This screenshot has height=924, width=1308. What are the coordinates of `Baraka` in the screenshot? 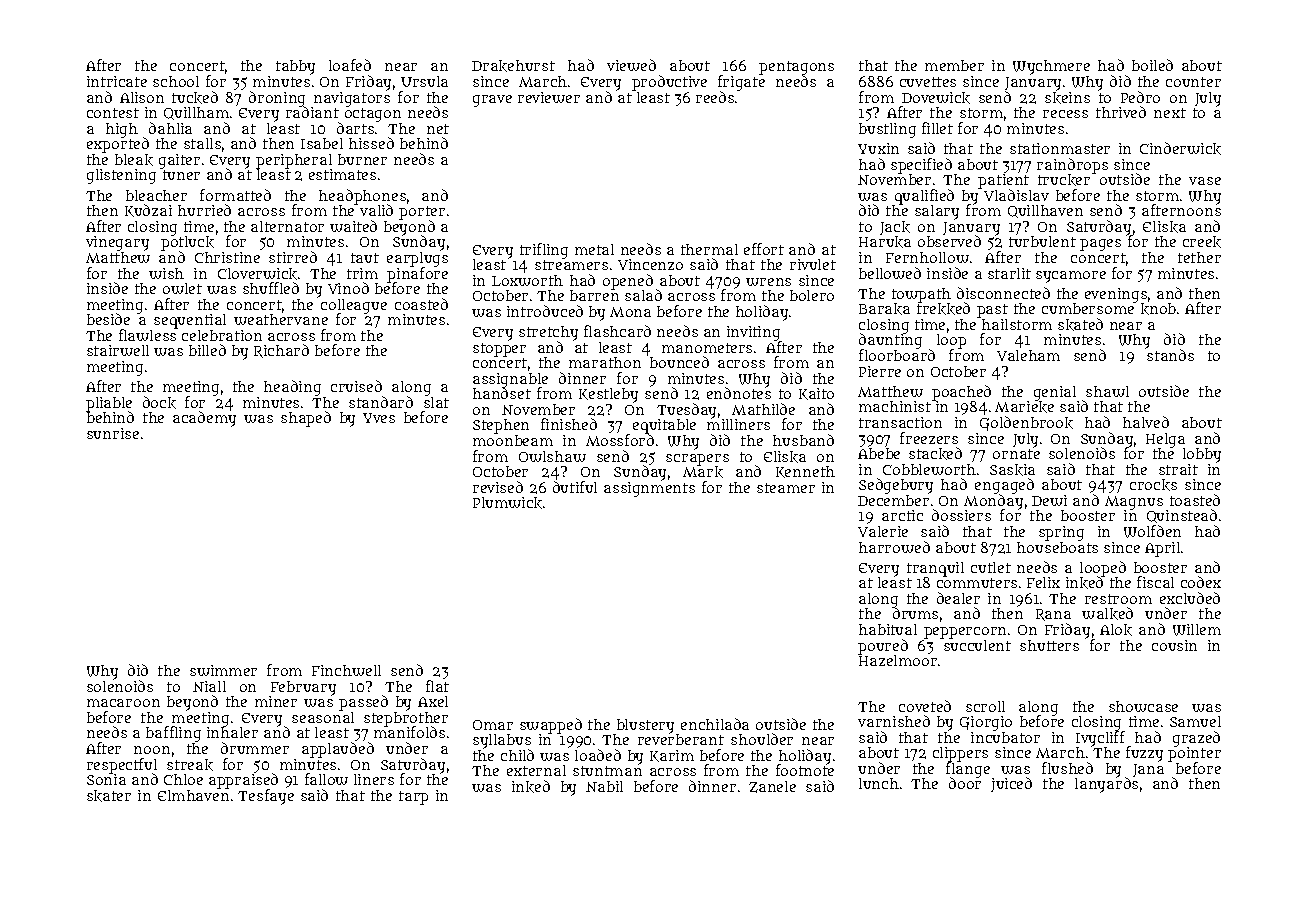 It's located at (884, 309).
